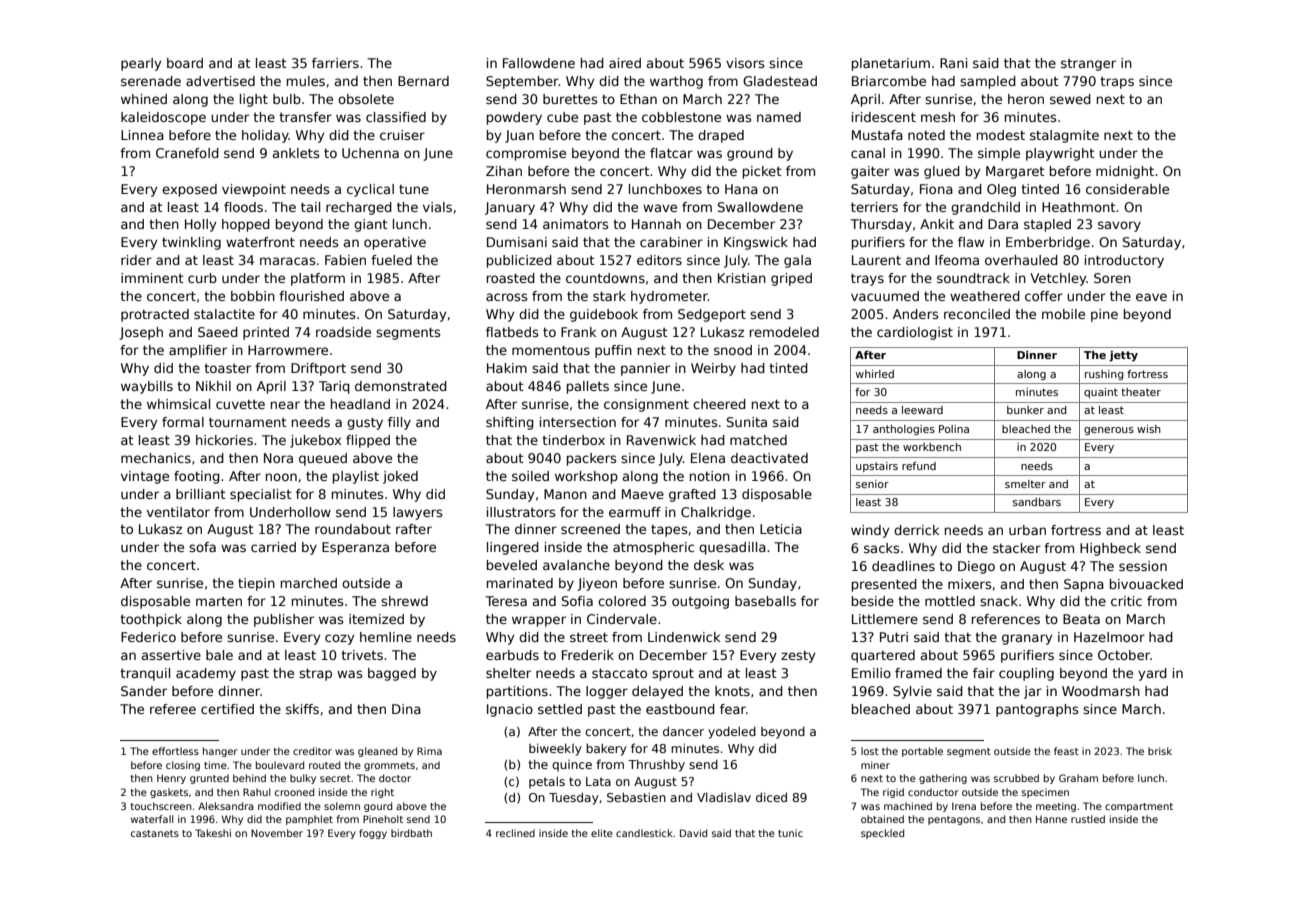 The height and width of the document is (924, 1308). I want to click on Heathmont, so click(1079, 207).
